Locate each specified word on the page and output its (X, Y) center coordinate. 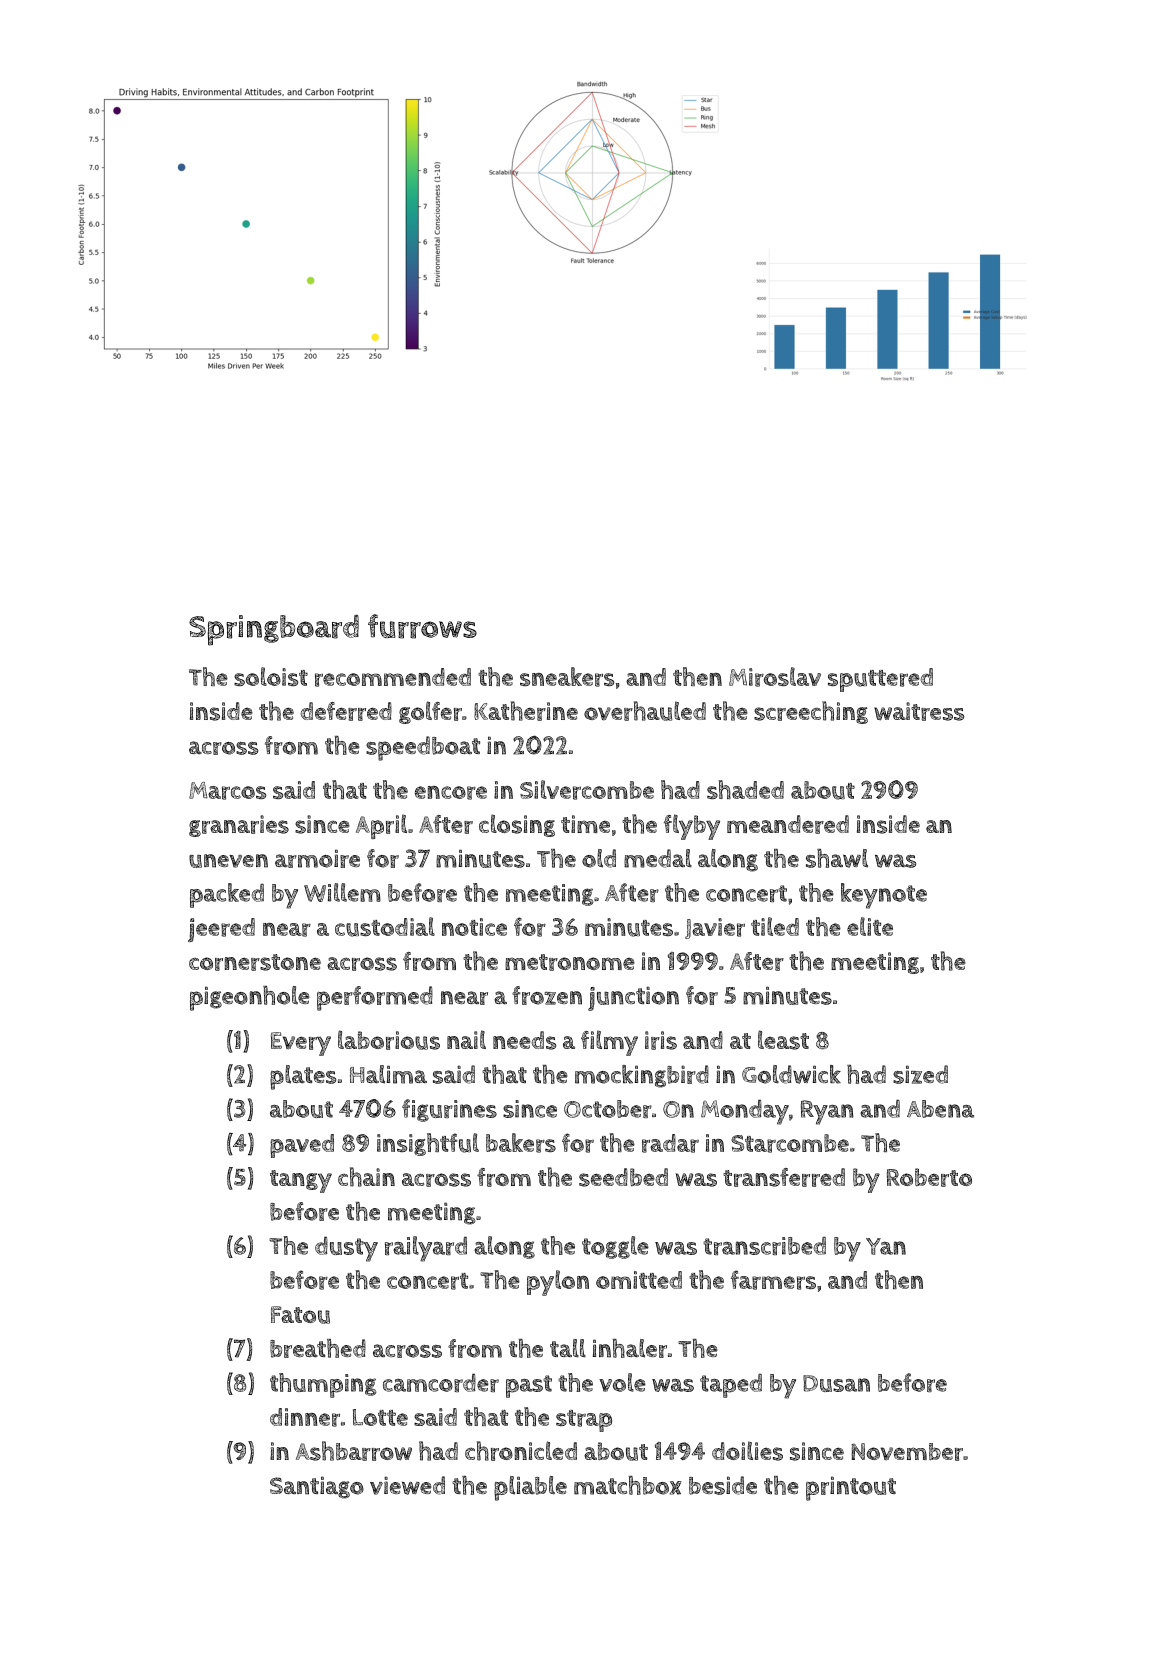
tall (568, 1348)
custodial (385, 927)
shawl (837, 858)
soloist (271, 676)
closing (517, 825)
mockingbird (642, 1076)
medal (658, 858)
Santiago (317, 1487)
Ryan (827, 1112)
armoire (317, 858)
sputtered (880, 680)
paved (302, 1146)
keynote (884, 896)
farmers (773, 1280)
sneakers (567, 677)
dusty (346, 1249)
